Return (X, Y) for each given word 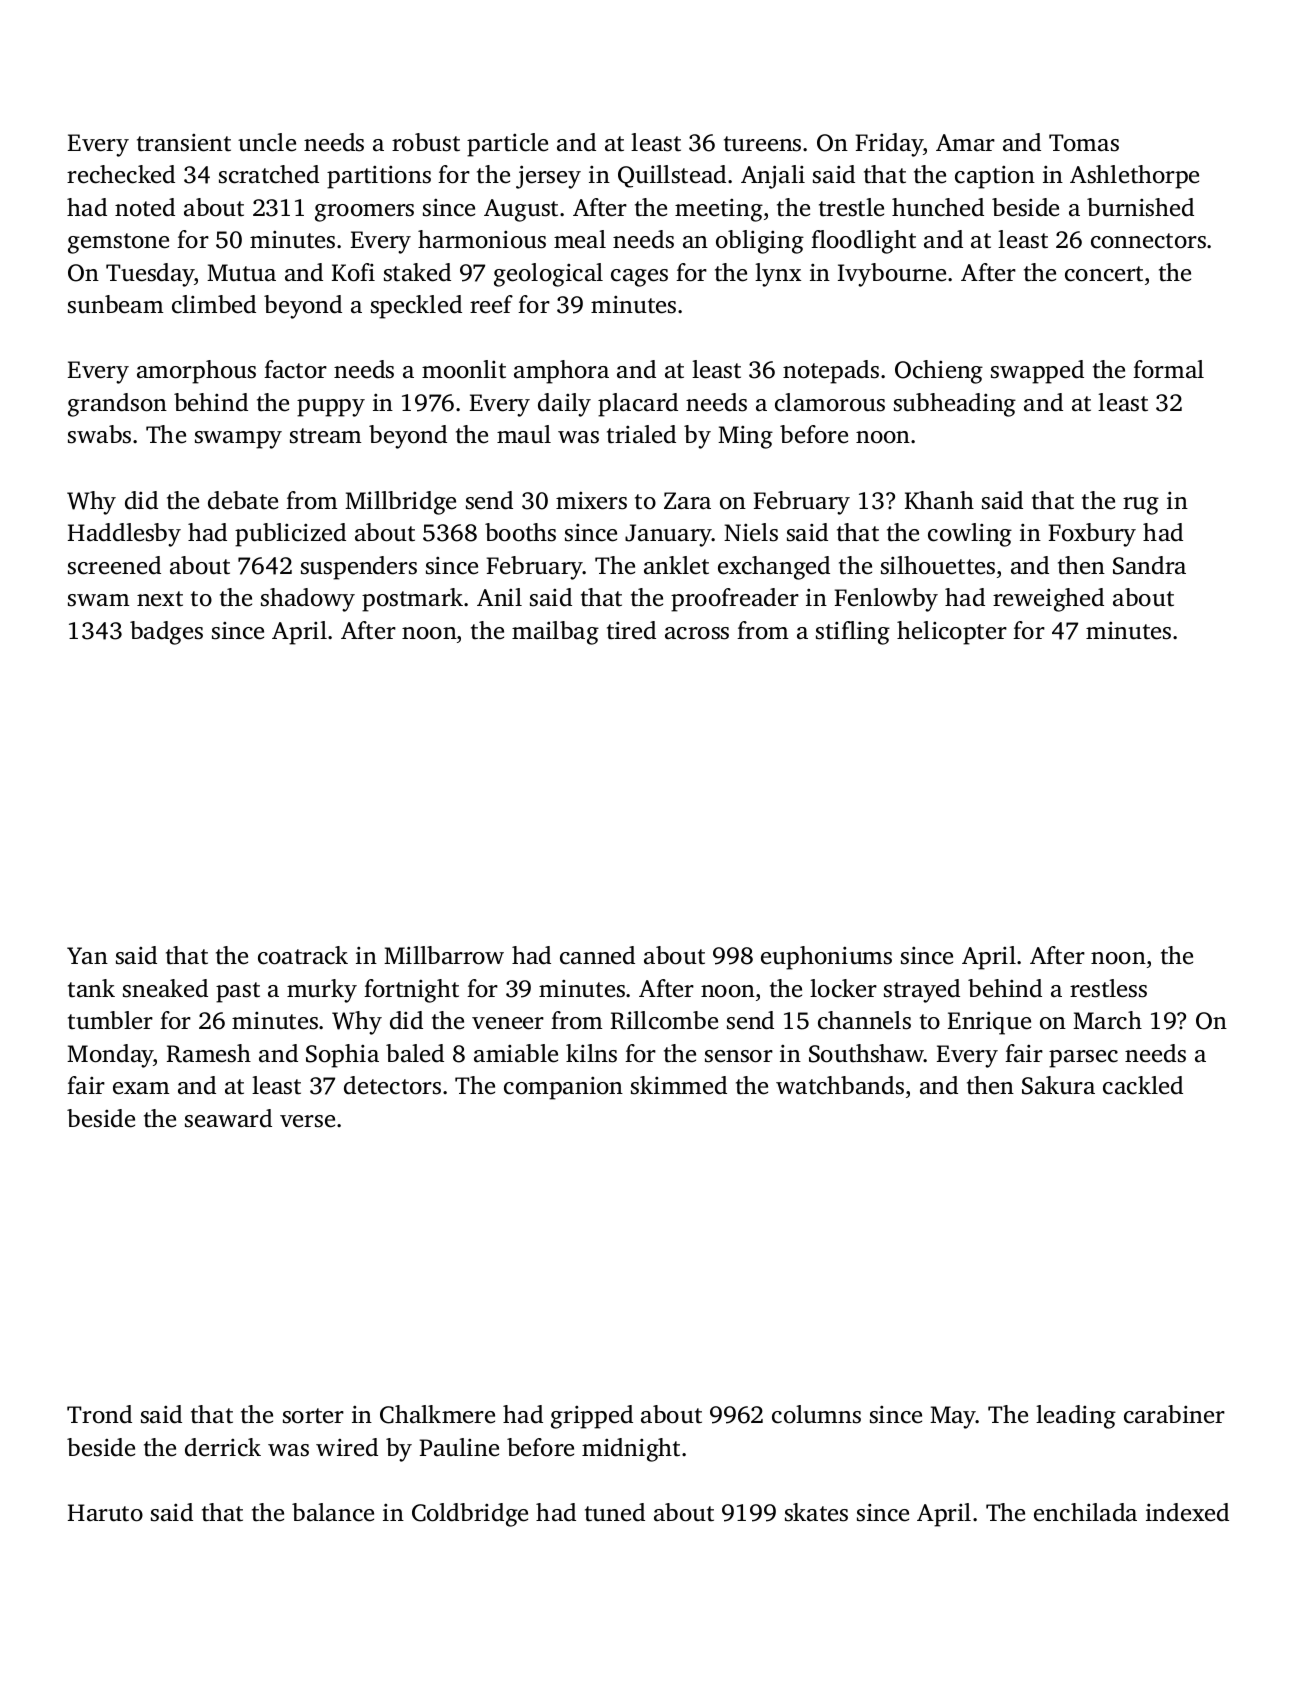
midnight (631, 1450)
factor (295, 369)
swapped (1037, 372)
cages (639, 278)
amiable (516, 1053)
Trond (99, 1414)
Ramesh (209, 1053)
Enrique (989, 1023)
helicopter (952, 633)
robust (426, 142)
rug (1141, 506)
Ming (745, 437)
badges (166, 633)
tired (631, 630)
